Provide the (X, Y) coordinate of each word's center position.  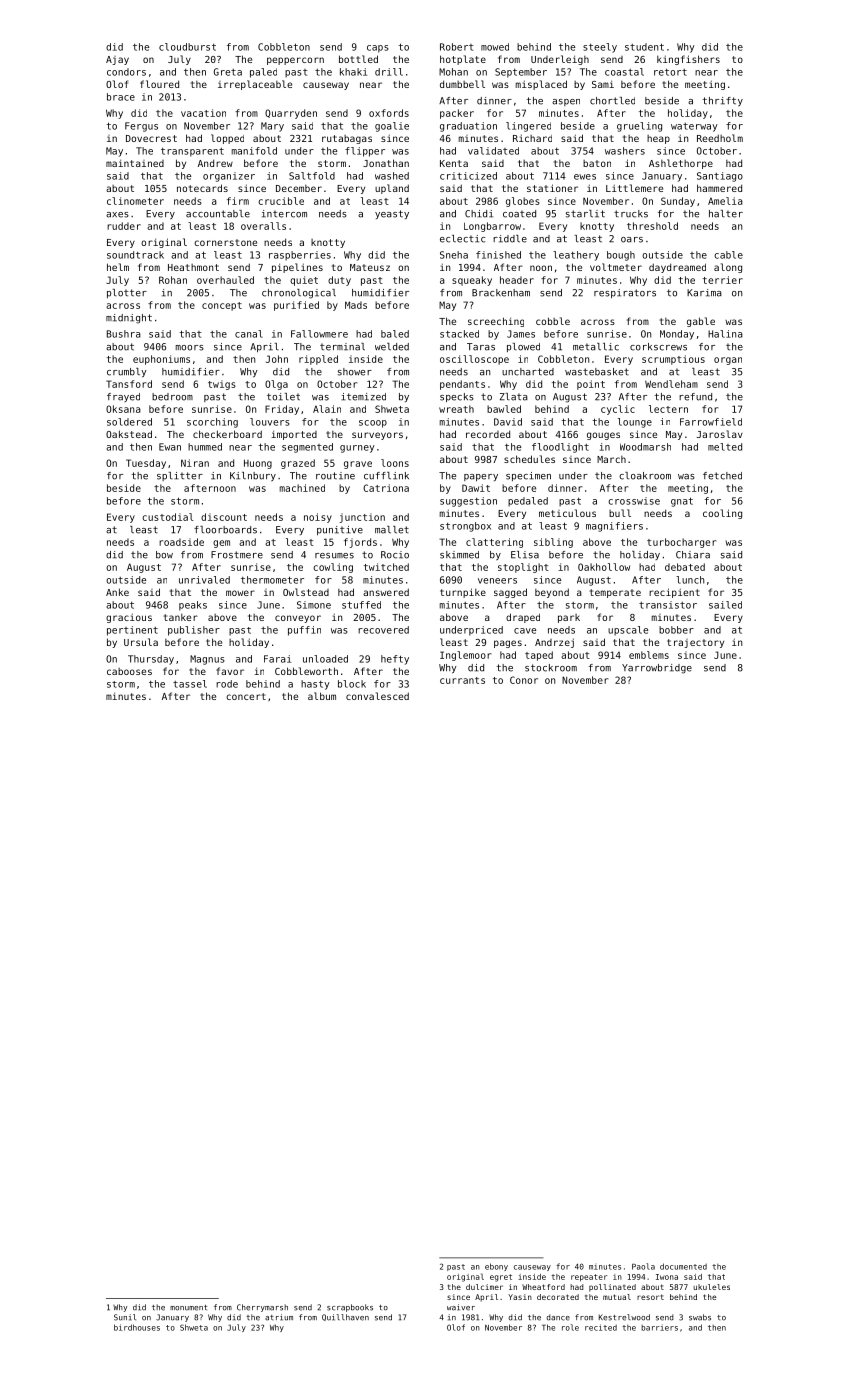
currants (462, 680)
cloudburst (187, 47)
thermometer (272, 580)
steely (600, 48)
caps (378, 49)
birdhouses (137, 1327)
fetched (722, 476)
